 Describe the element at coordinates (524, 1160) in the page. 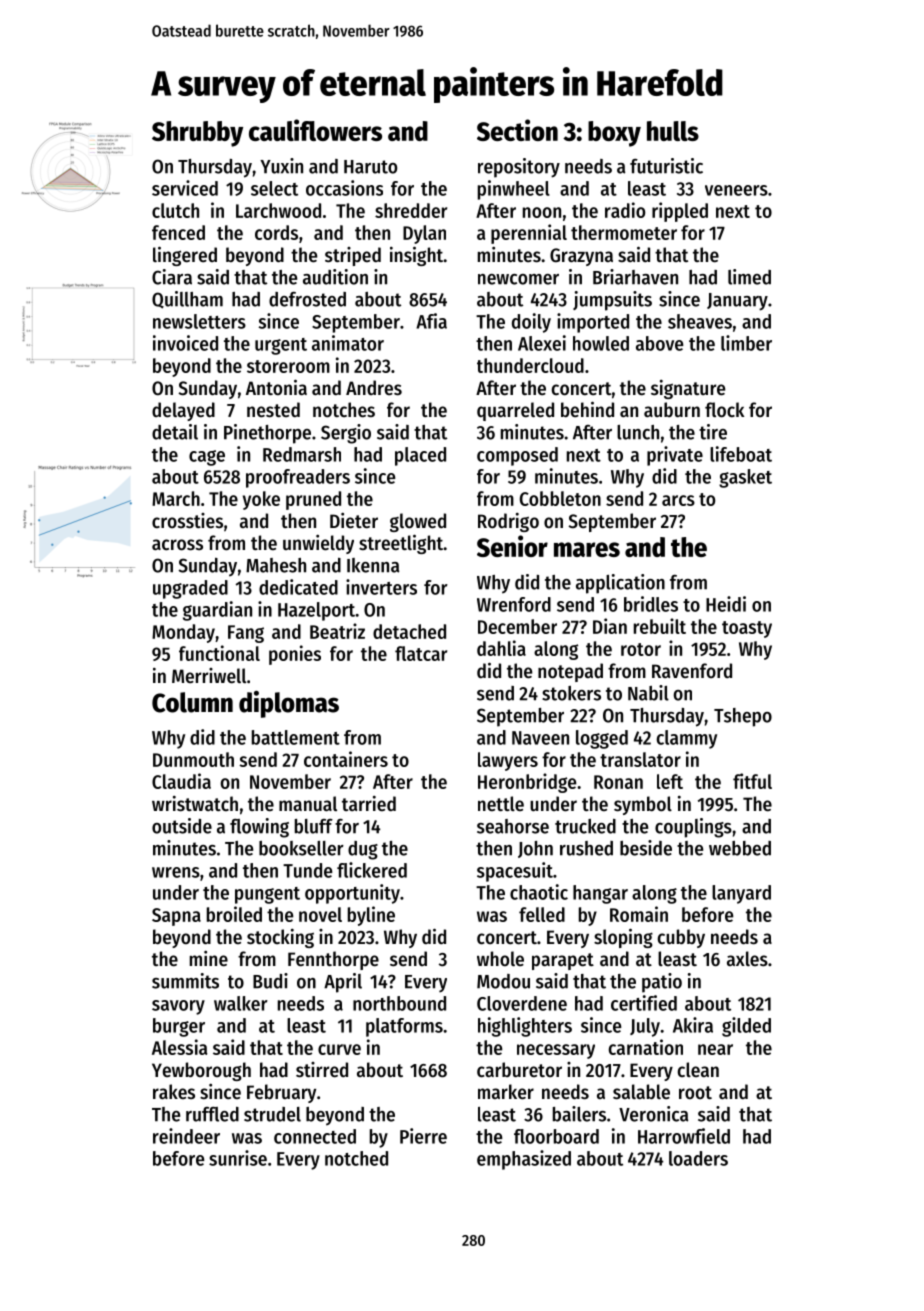

I see `emphasized` at that location.
